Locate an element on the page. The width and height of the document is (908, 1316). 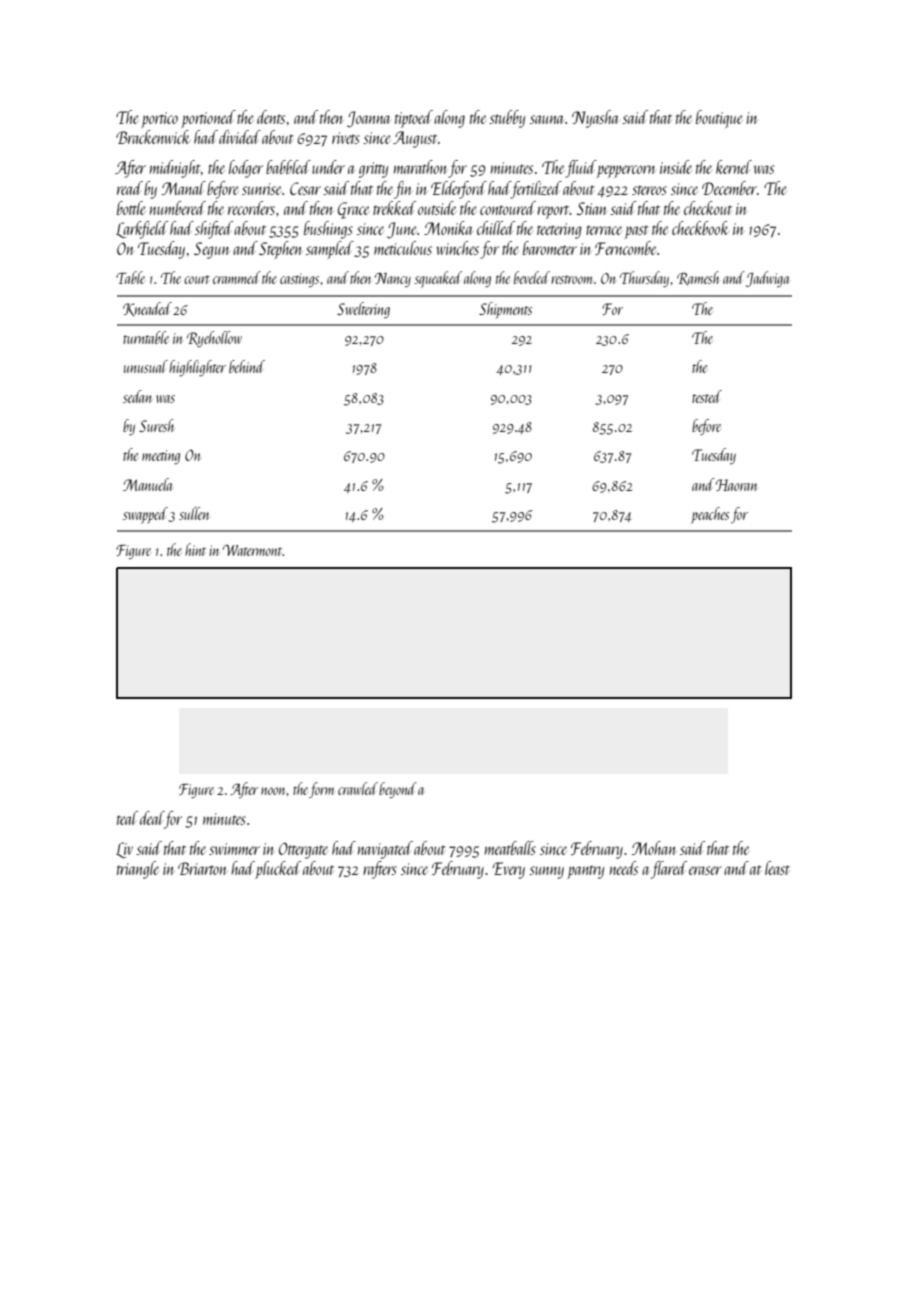
peaches is located at coordinates (710, 515).
